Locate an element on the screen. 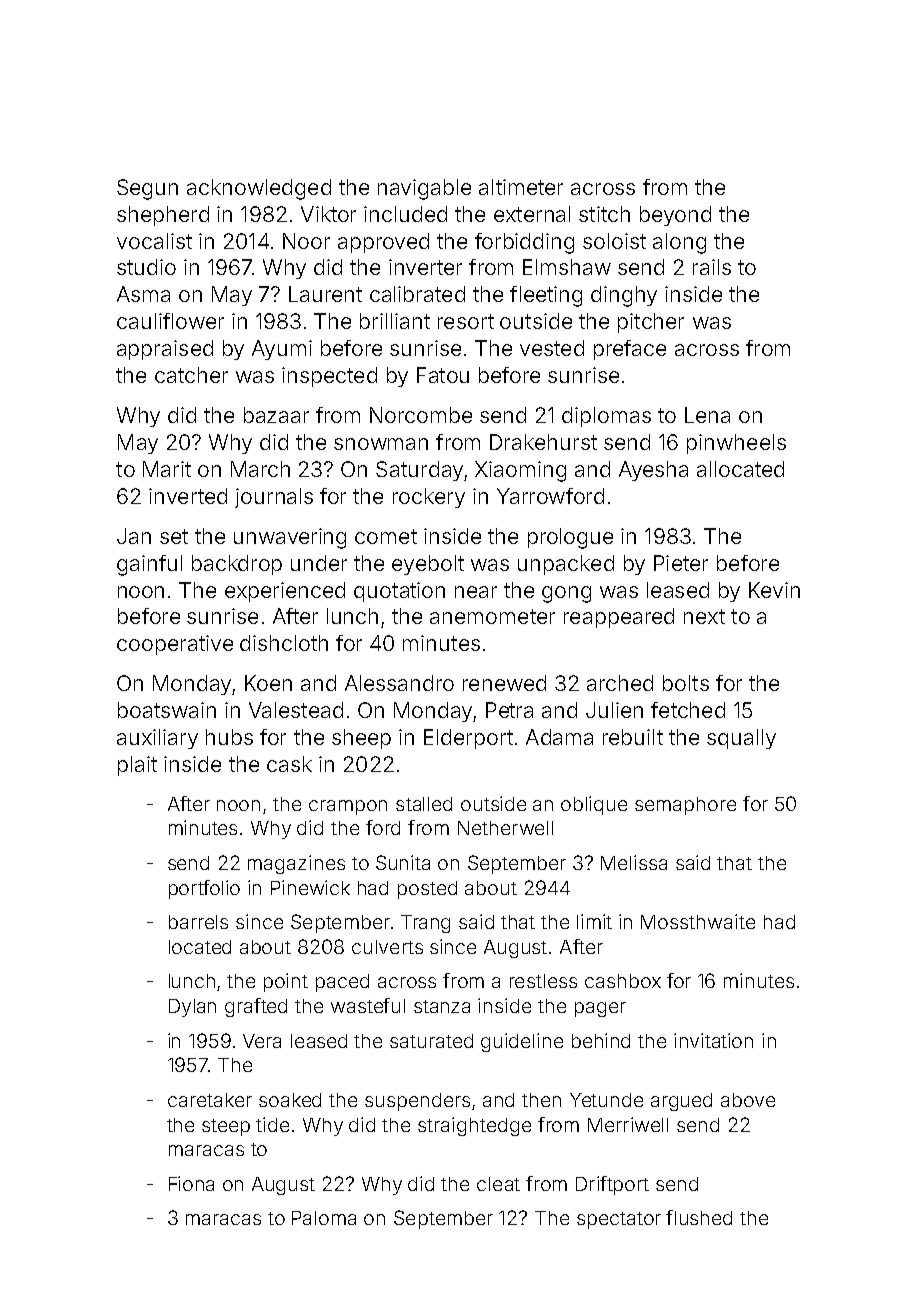 This screenshot has width=924, height=1311. Segun is located at coordinates (147, 189).
